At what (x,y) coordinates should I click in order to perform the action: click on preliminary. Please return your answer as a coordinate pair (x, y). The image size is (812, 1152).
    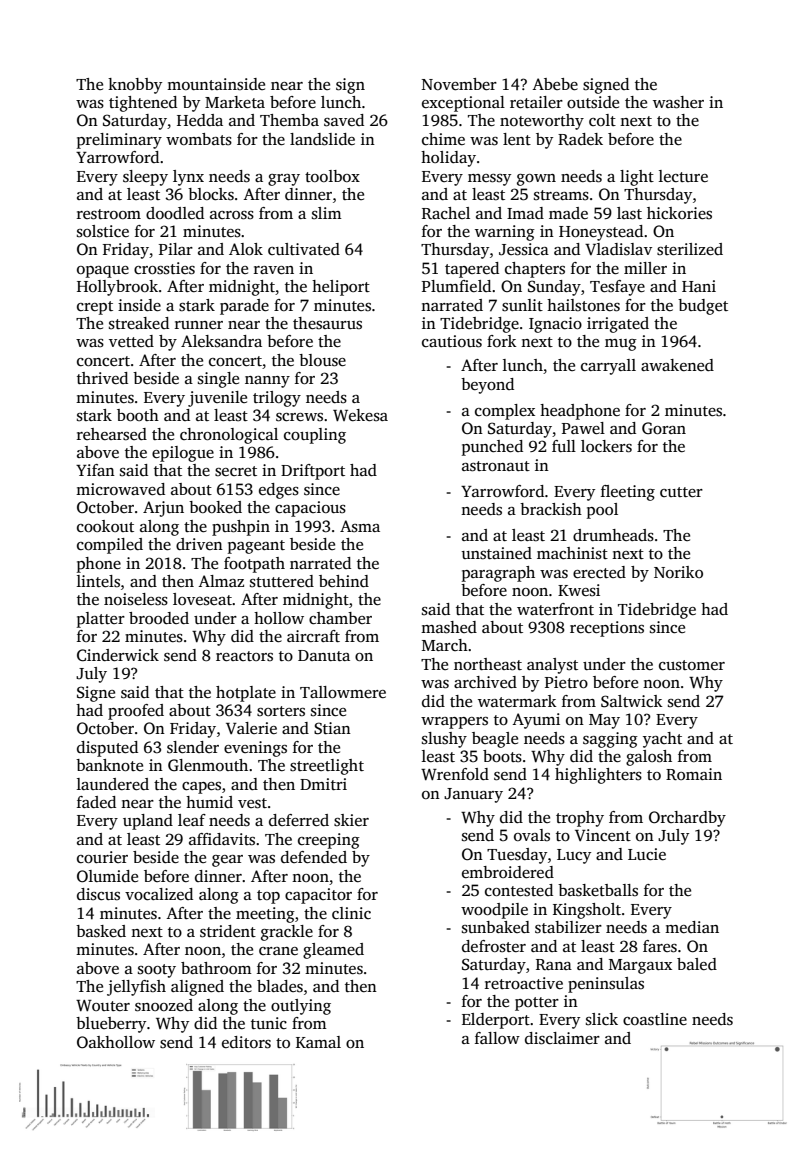
    Looking at the image, I should click on (119, 141).
